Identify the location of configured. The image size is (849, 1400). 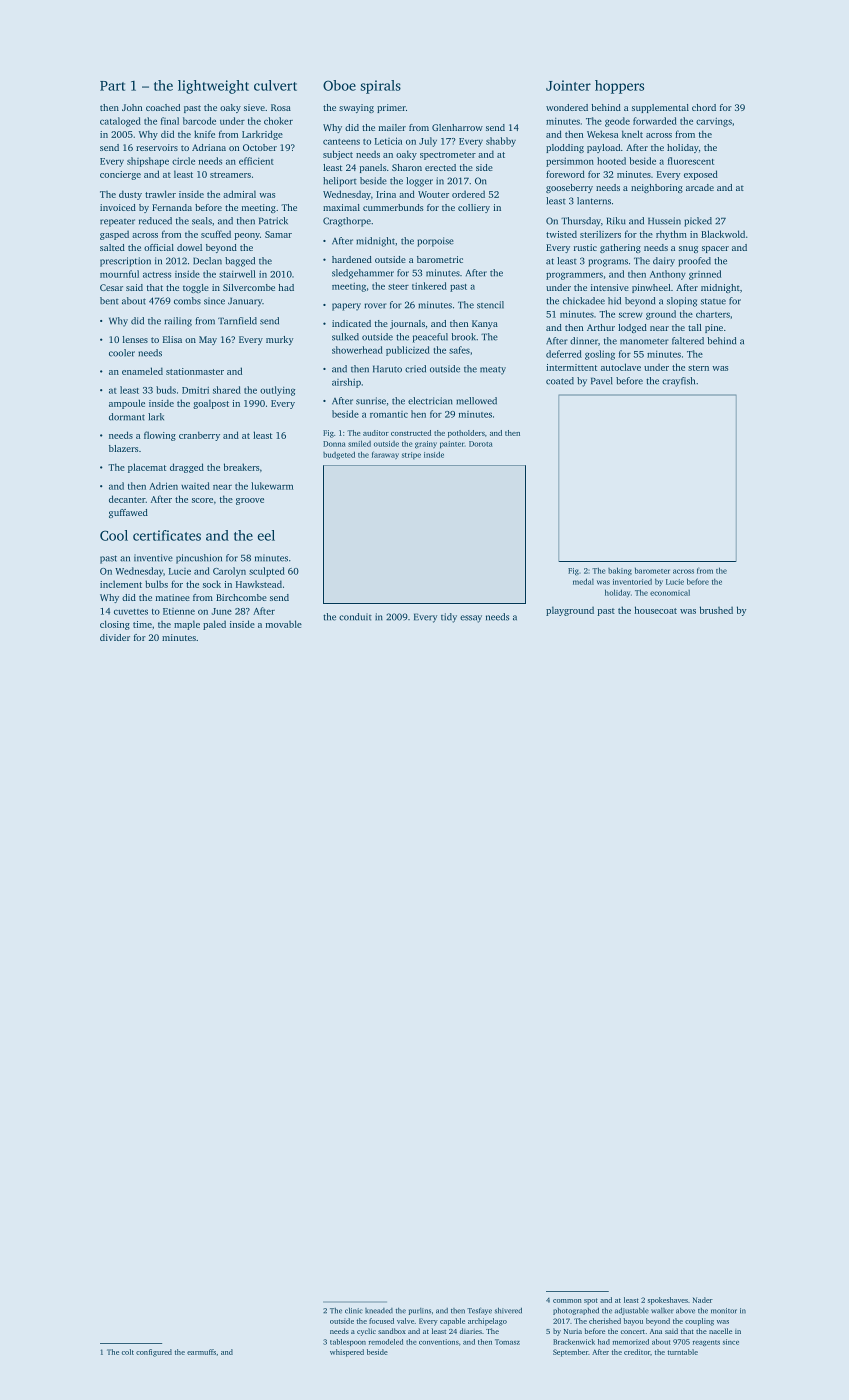
(154, 1353).
